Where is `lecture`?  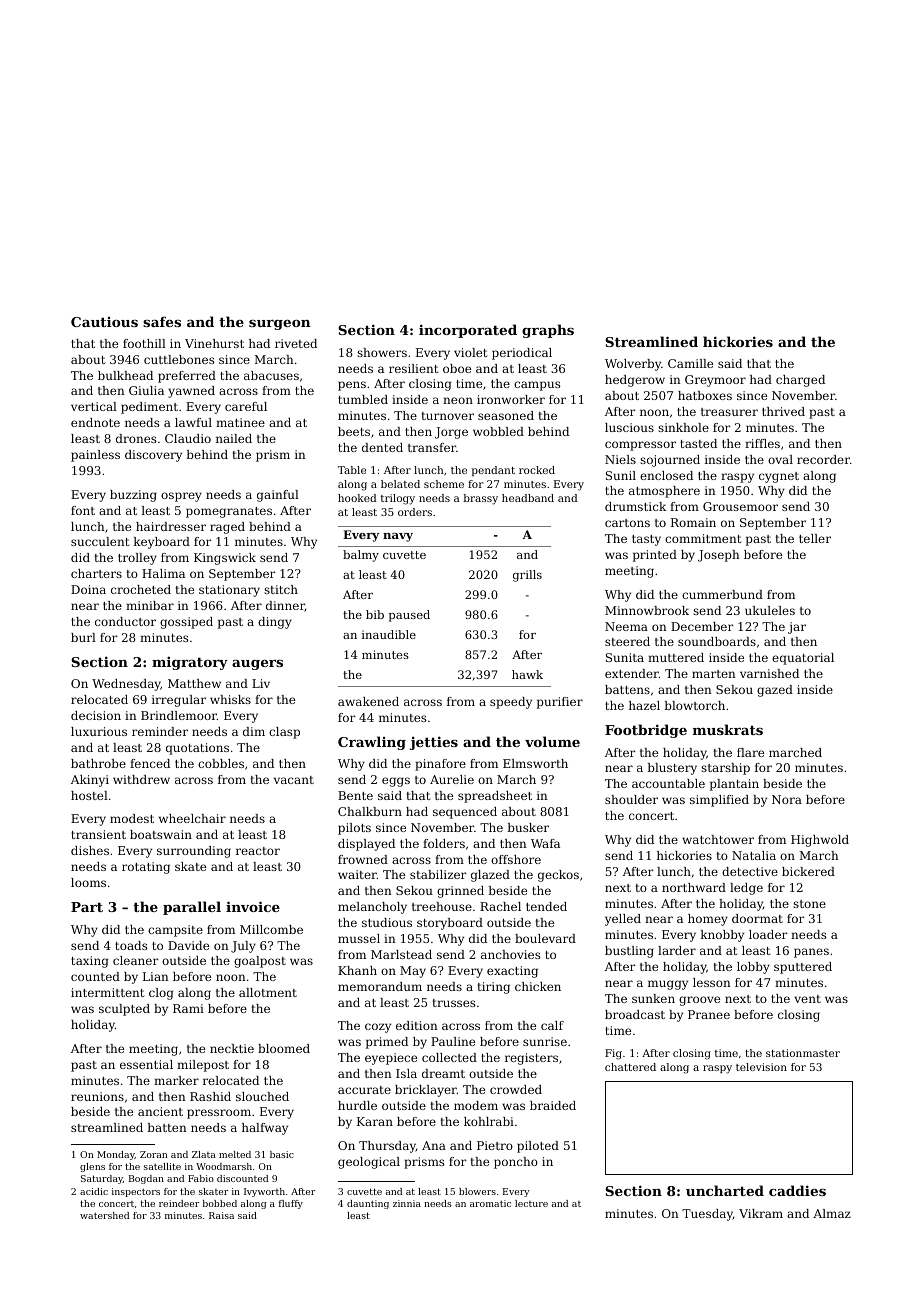 lecture is located at coordinates (531, 1203).
